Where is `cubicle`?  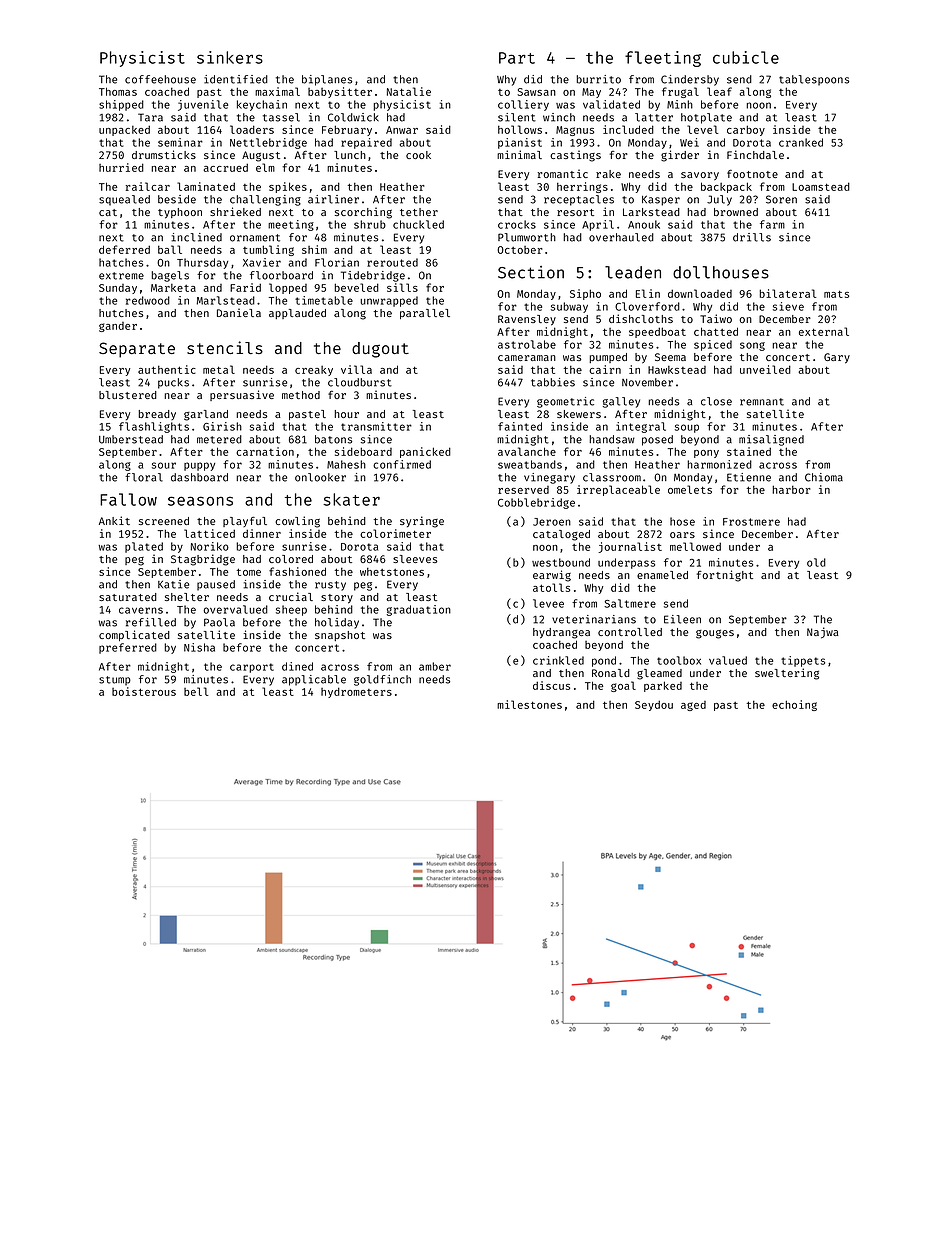 cubicle is located at coordinates (746, 57).
